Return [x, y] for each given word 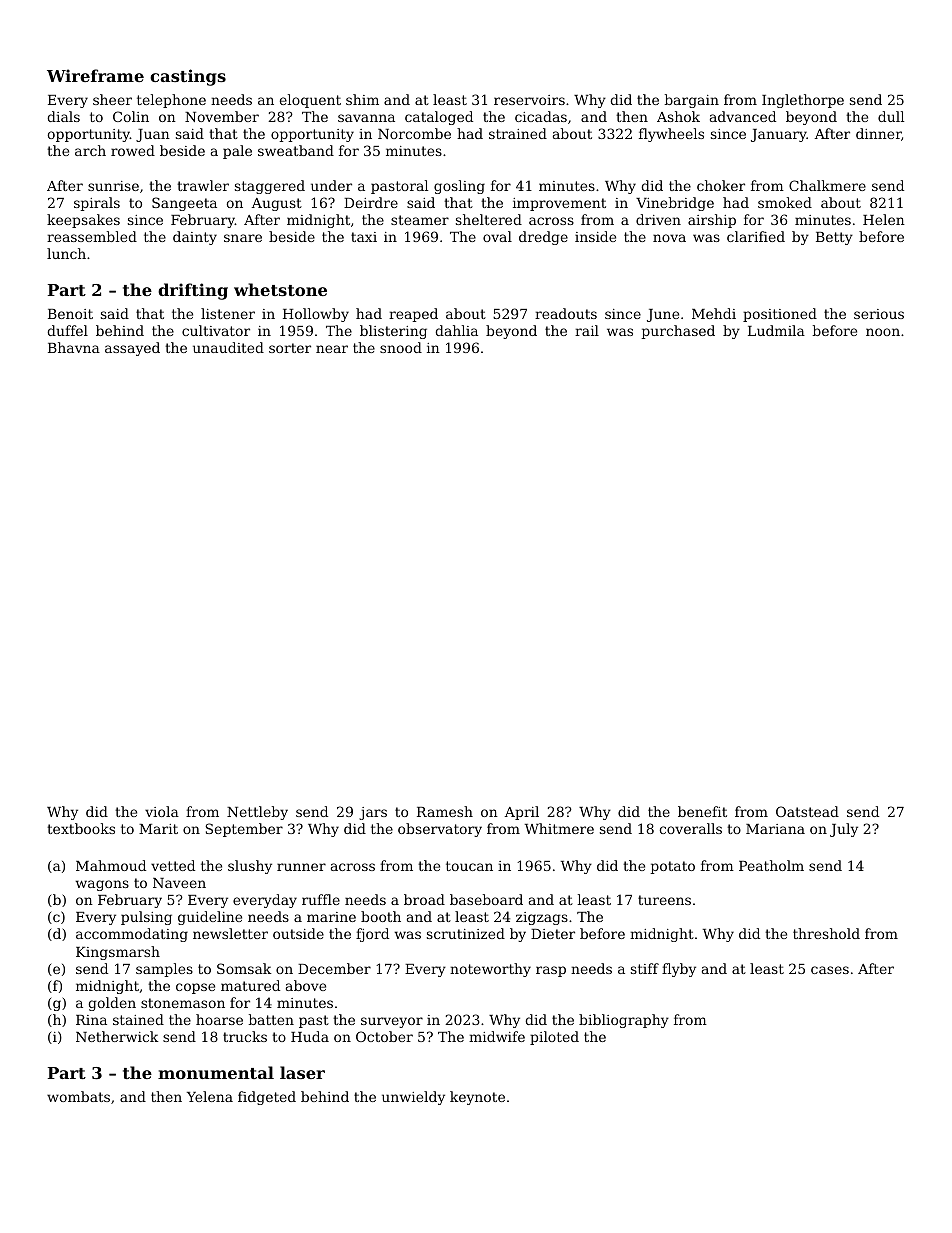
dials [63, 116]
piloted [554, 1038]
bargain [692, 101]
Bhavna [74, 347]
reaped [413, 315]
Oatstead [807, 811]
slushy [250, 867]
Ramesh [445, 811]
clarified [756, 236]
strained [518, 133]
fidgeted [267, 1098]
